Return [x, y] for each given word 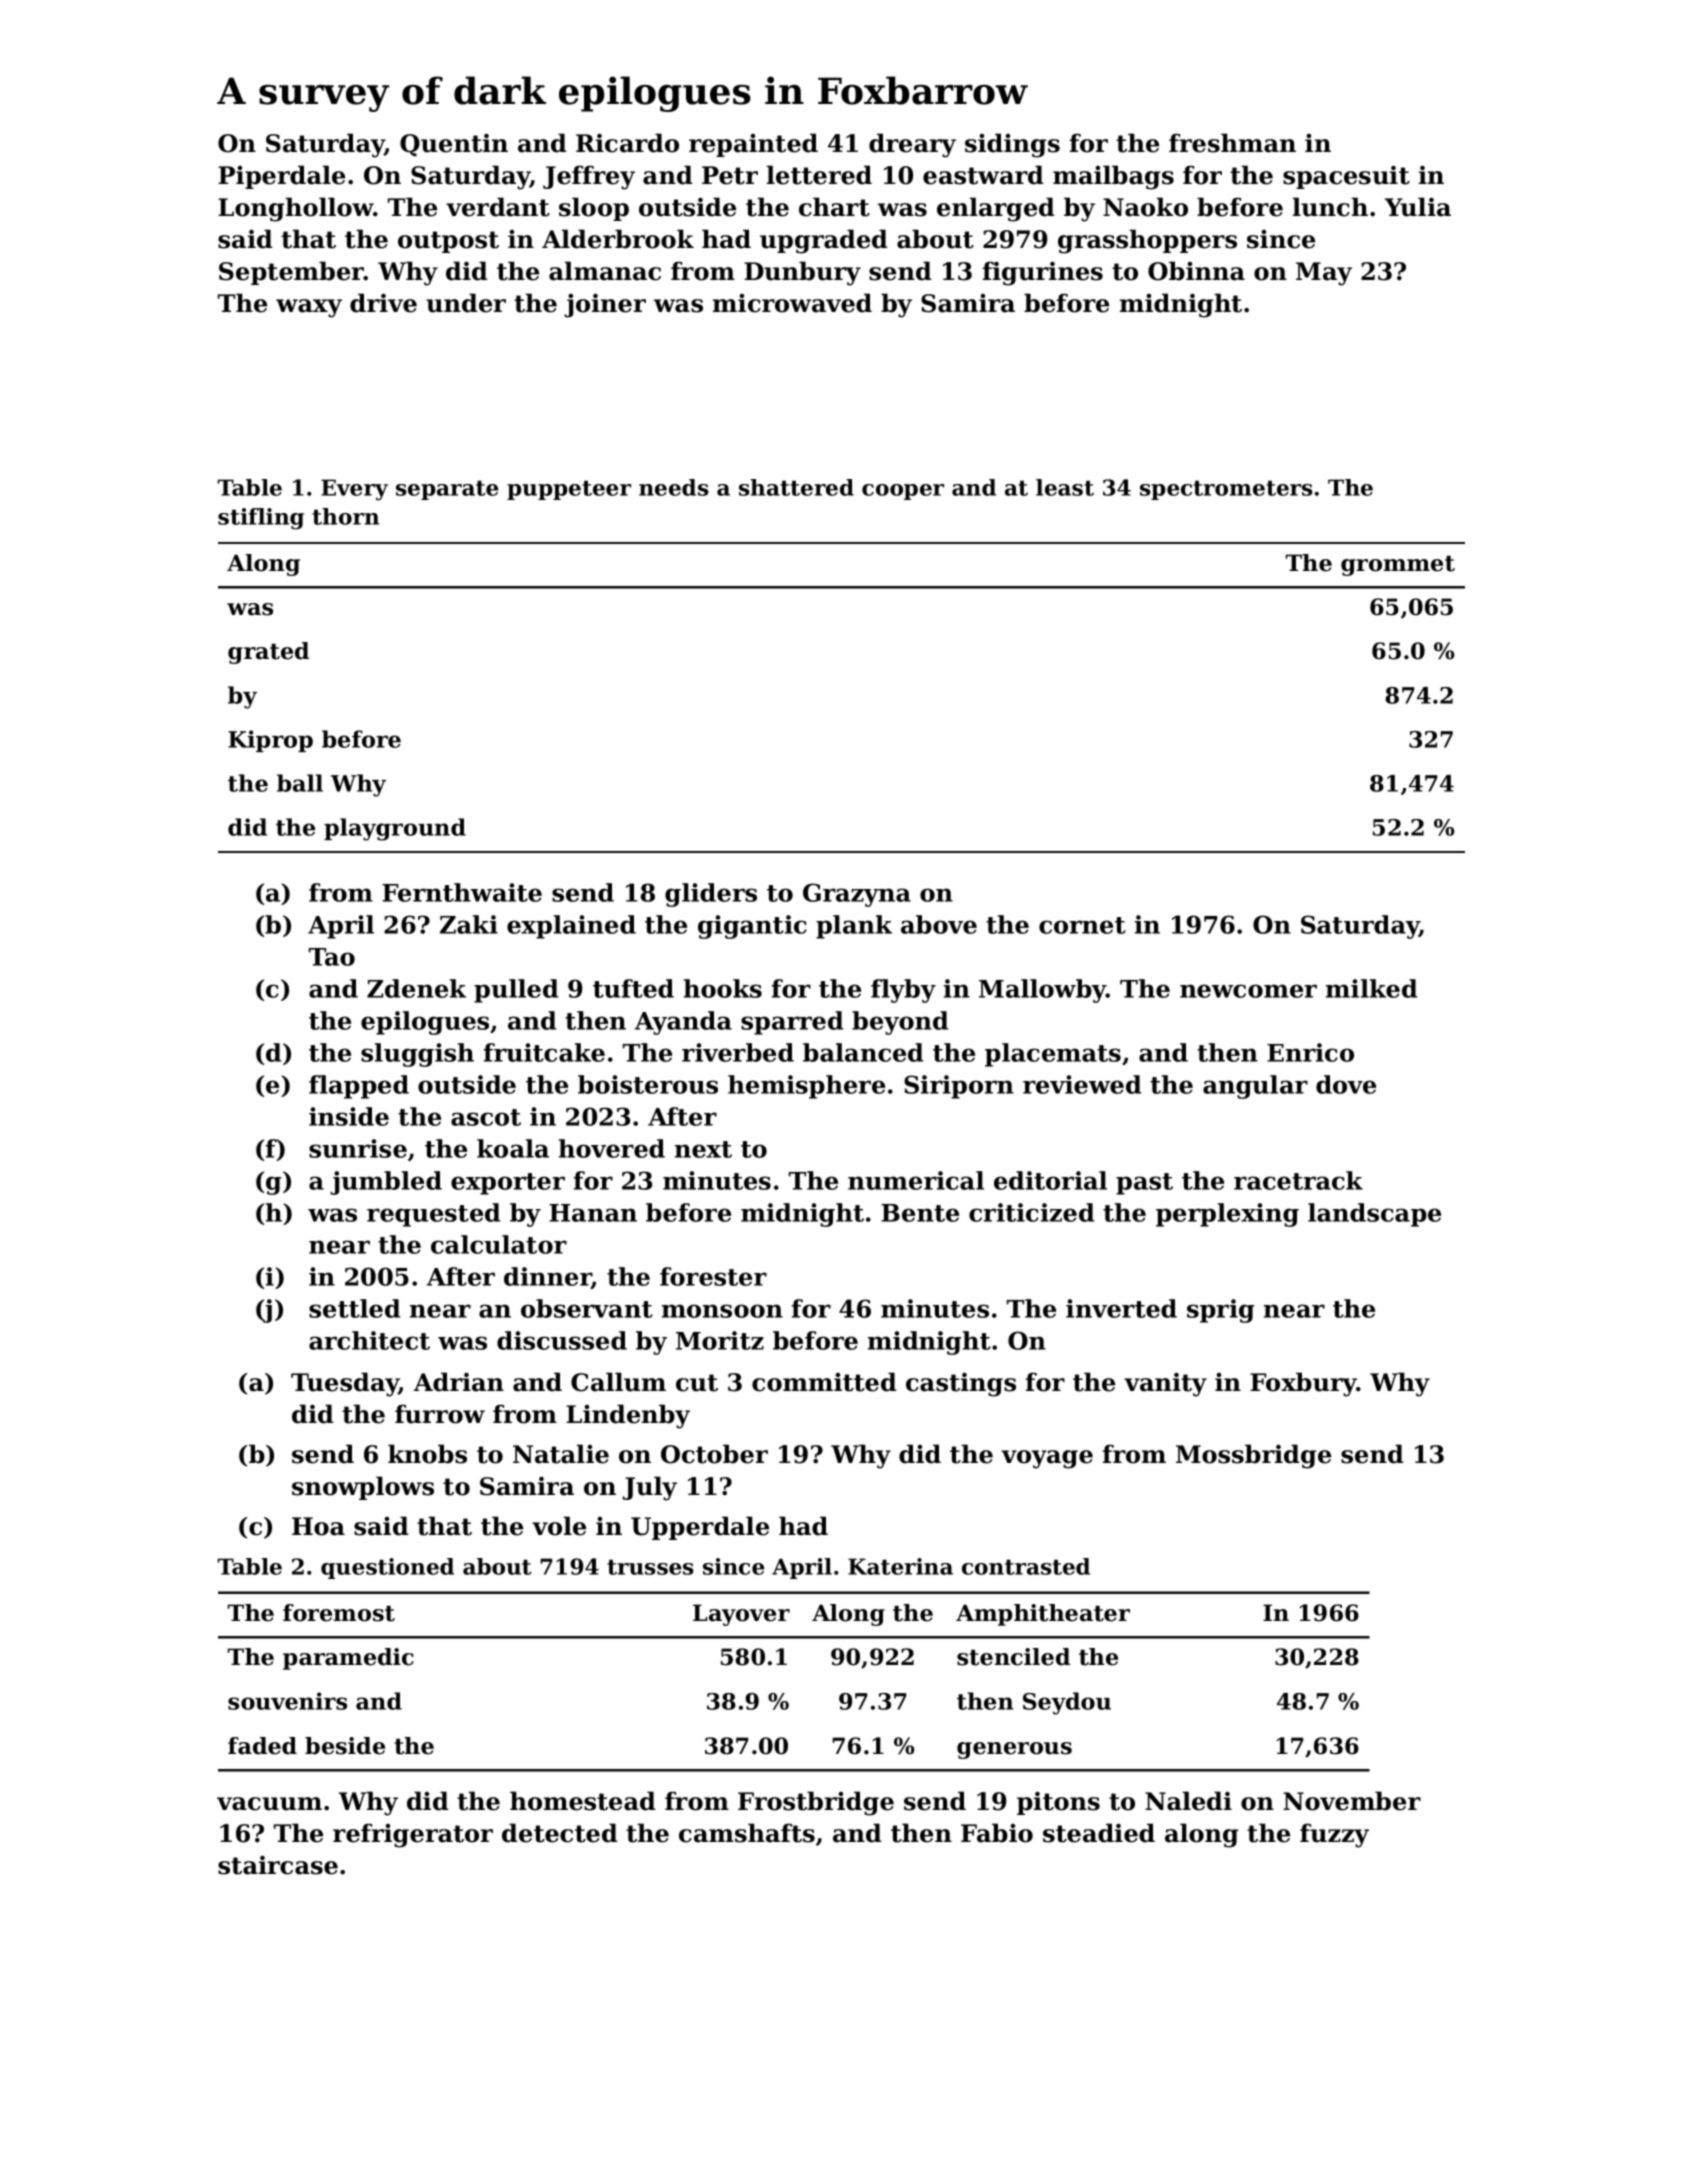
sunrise [358, 1148]
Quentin [454, 145]
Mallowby [1042, 991]
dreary [912, 145]
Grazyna [857, 895]
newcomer [1248, 991]
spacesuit [1346, 177]
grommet [1398, 566]
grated [268, 653]
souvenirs [287, 1701]
